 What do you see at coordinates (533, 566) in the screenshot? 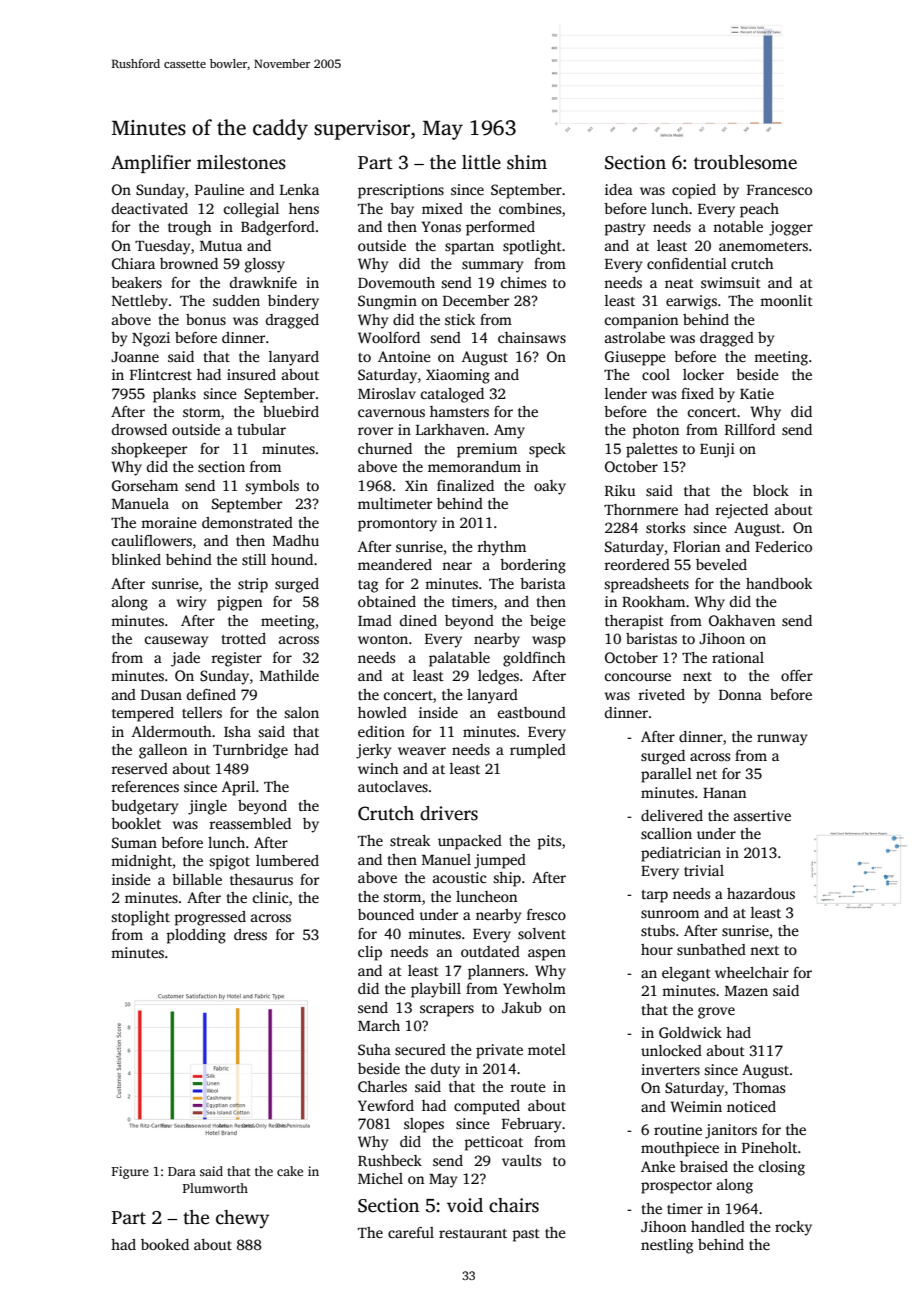
I see `bordering` at bounding box center [533, 566].
